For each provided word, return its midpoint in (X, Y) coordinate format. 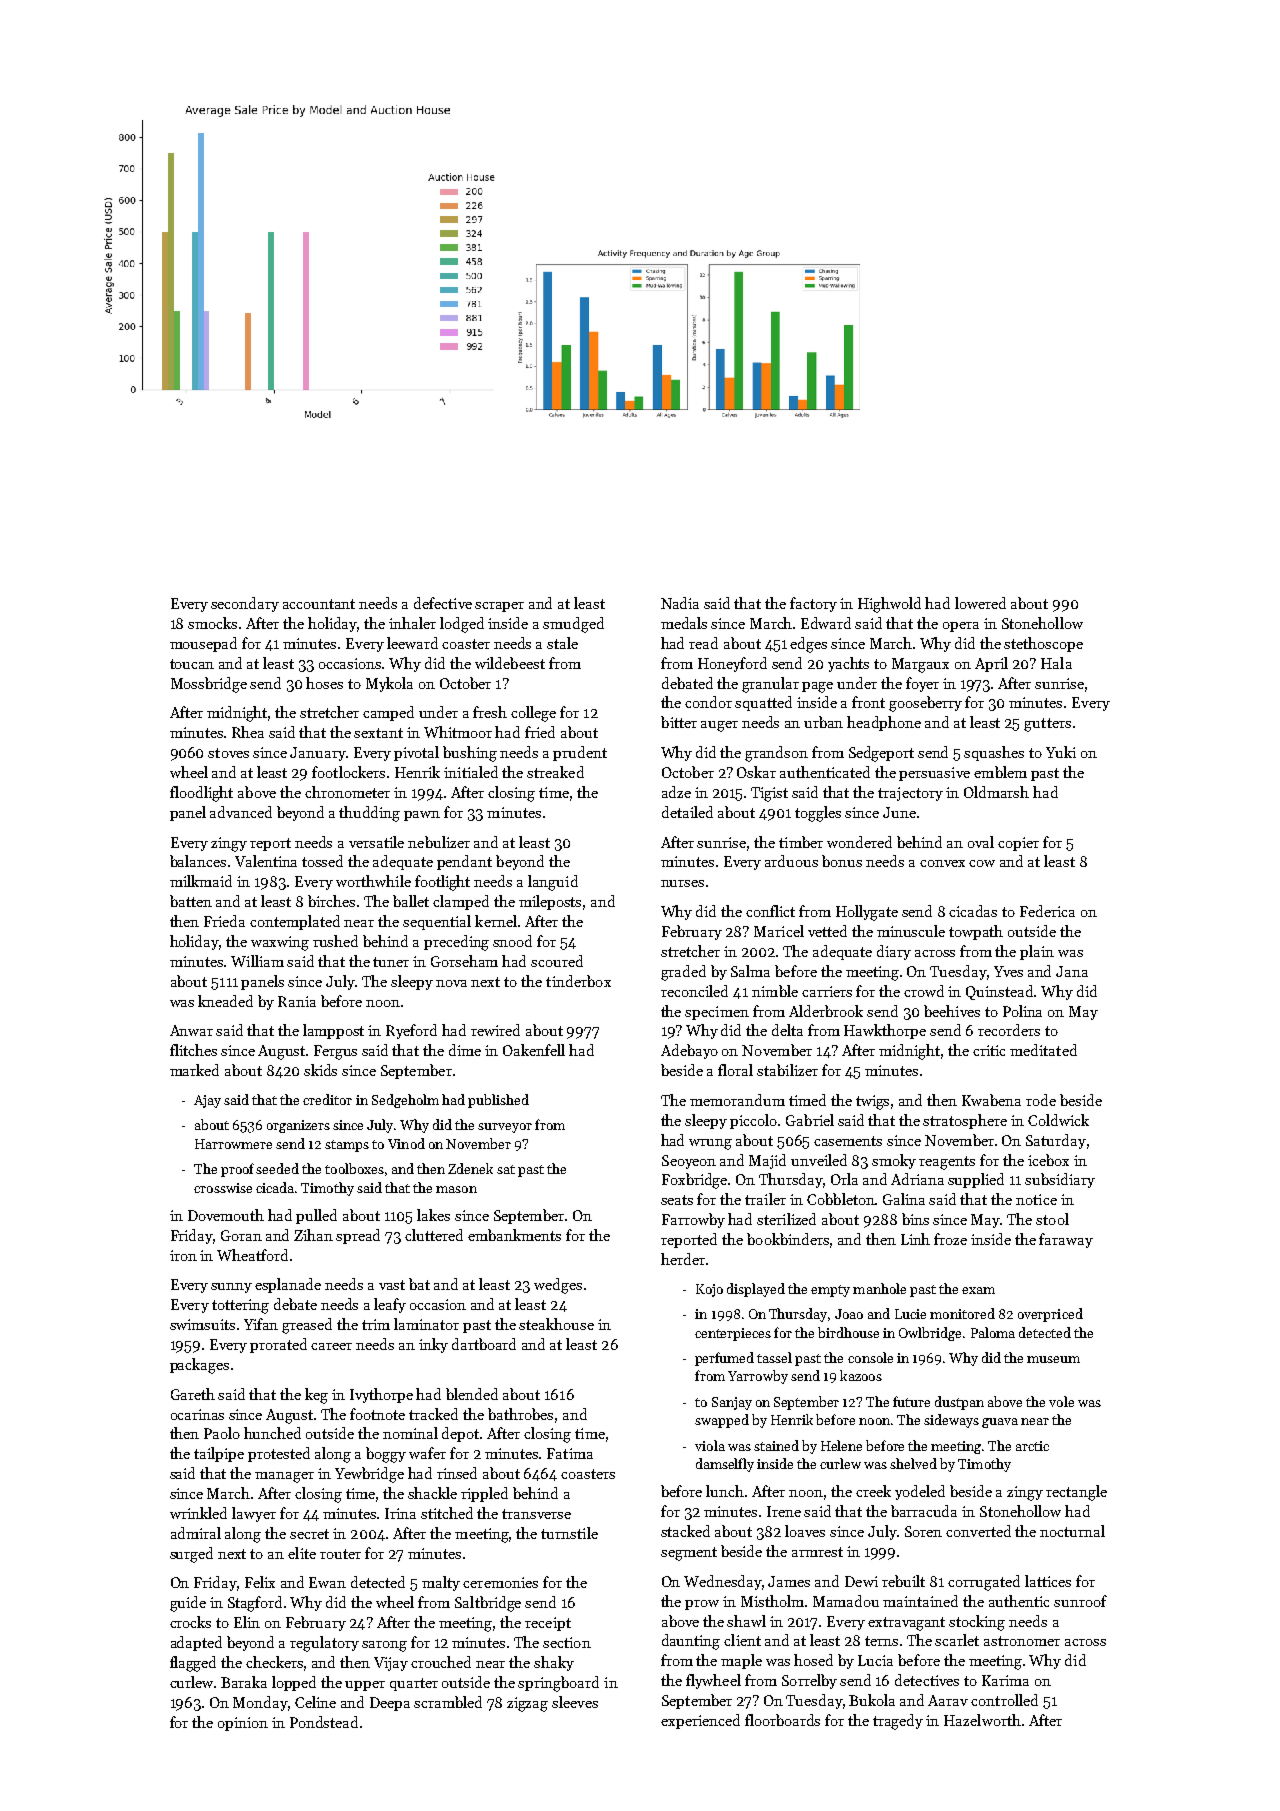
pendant (464, 862)
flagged (193, 1664)
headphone (884, 723)
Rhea (248, 732)
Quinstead (1000, 992)
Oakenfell (534, 1050)
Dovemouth (226, 1215)
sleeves (575, 1702)
